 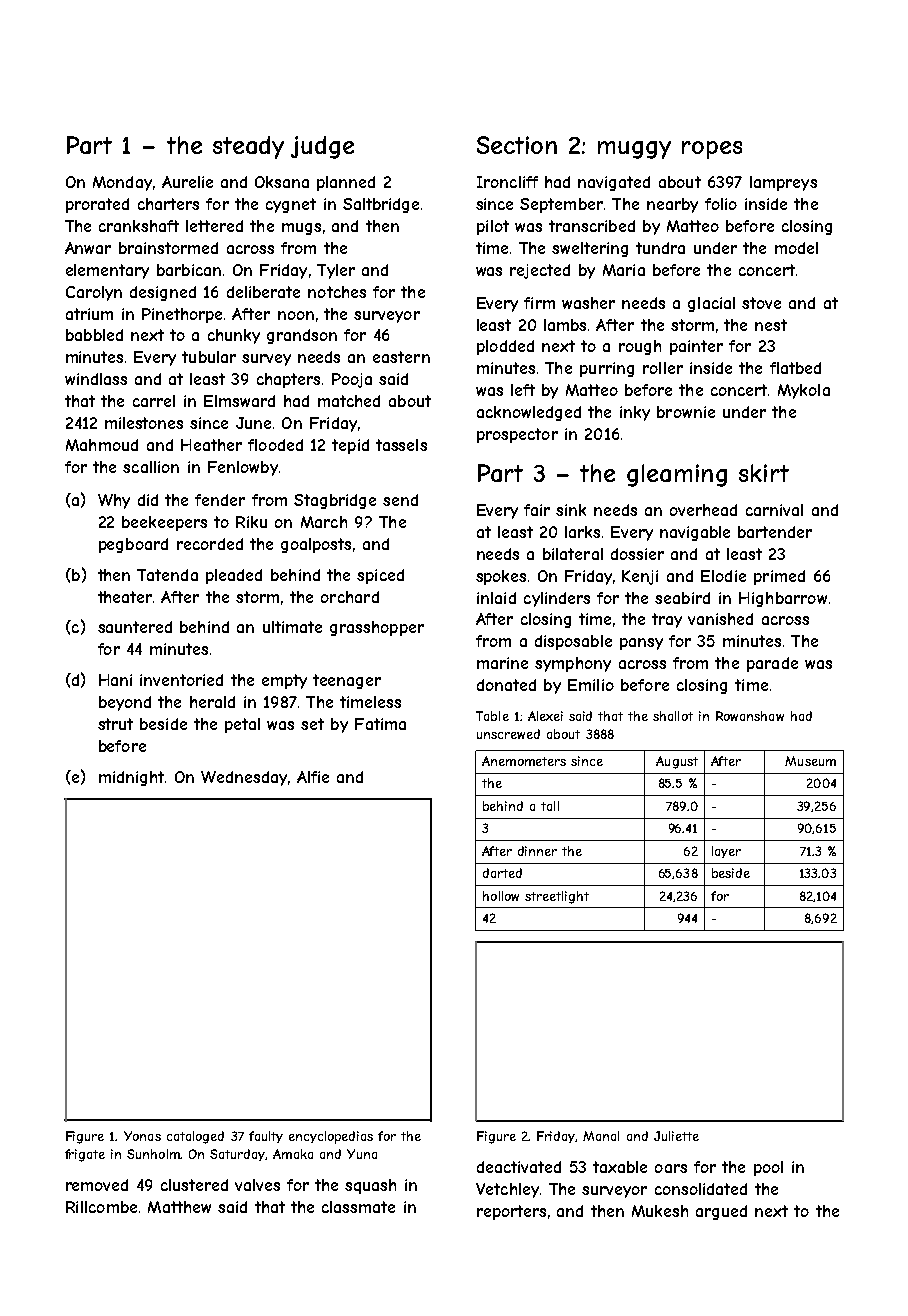 What do you see at coordinates (179, 1207) in the page?
I see `Matthew` at bounding box center [179, 1207].
